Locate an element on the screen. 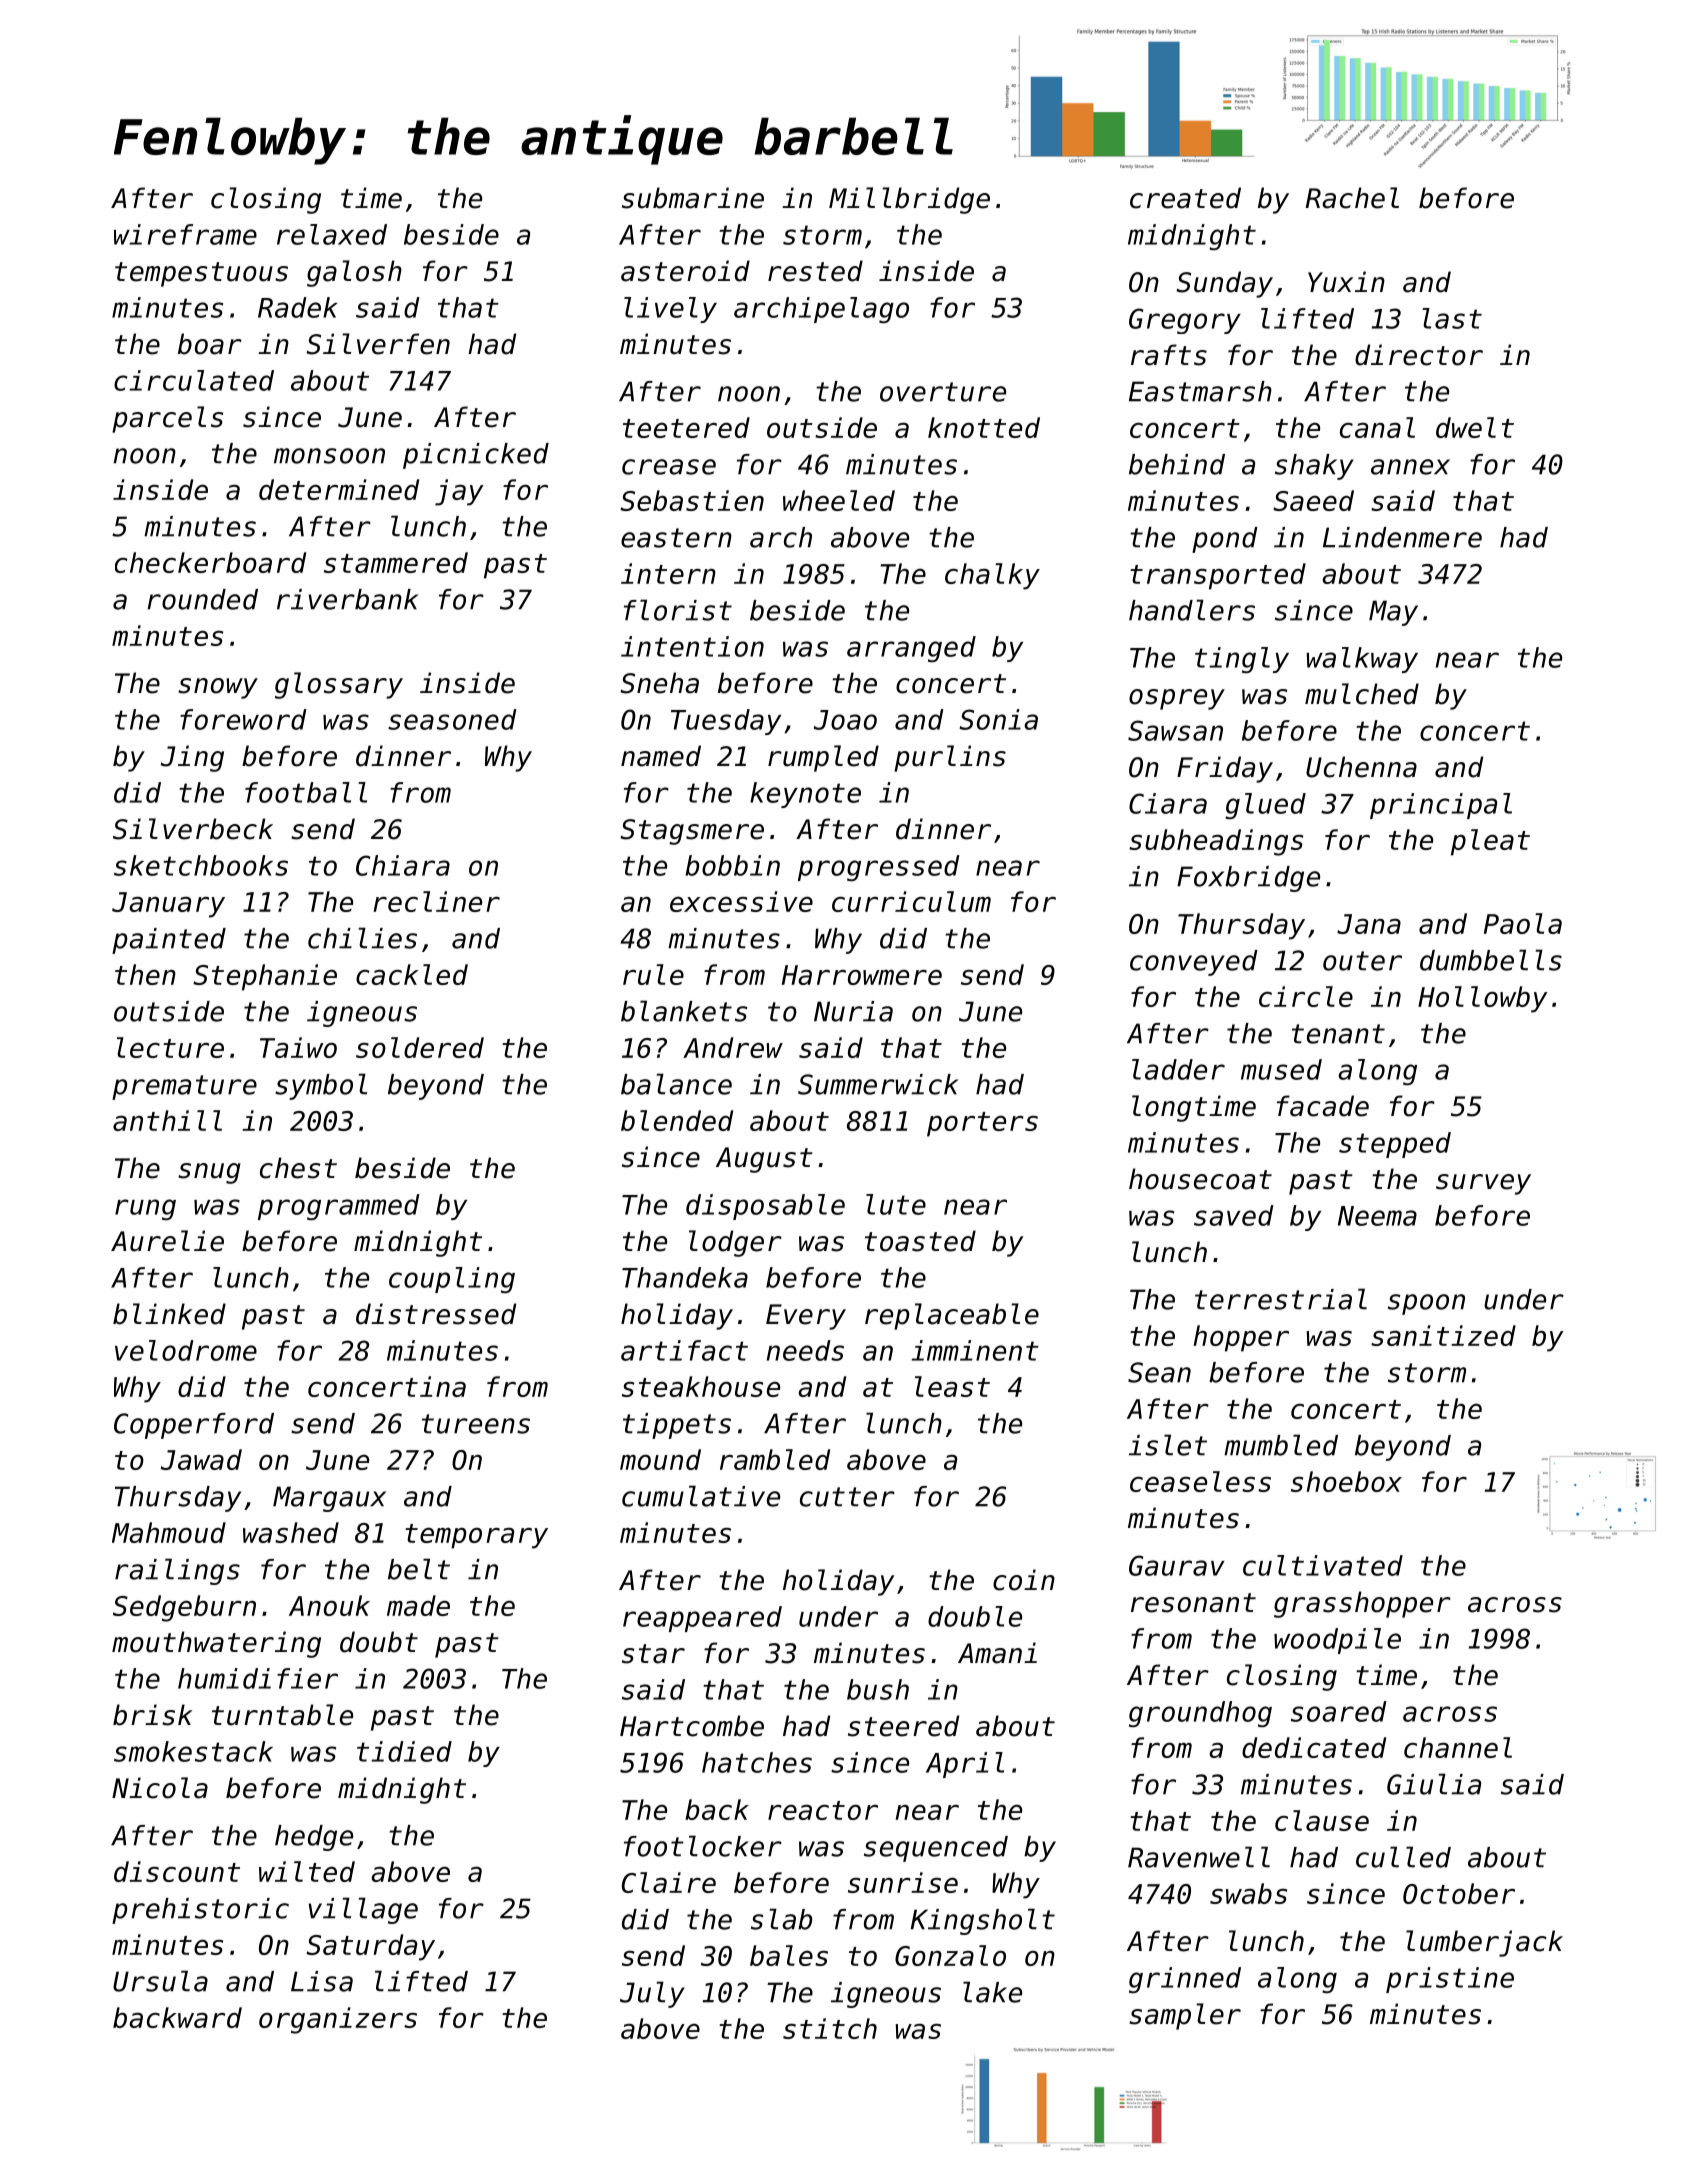  wireframe is located at coordinates (185, 234).
